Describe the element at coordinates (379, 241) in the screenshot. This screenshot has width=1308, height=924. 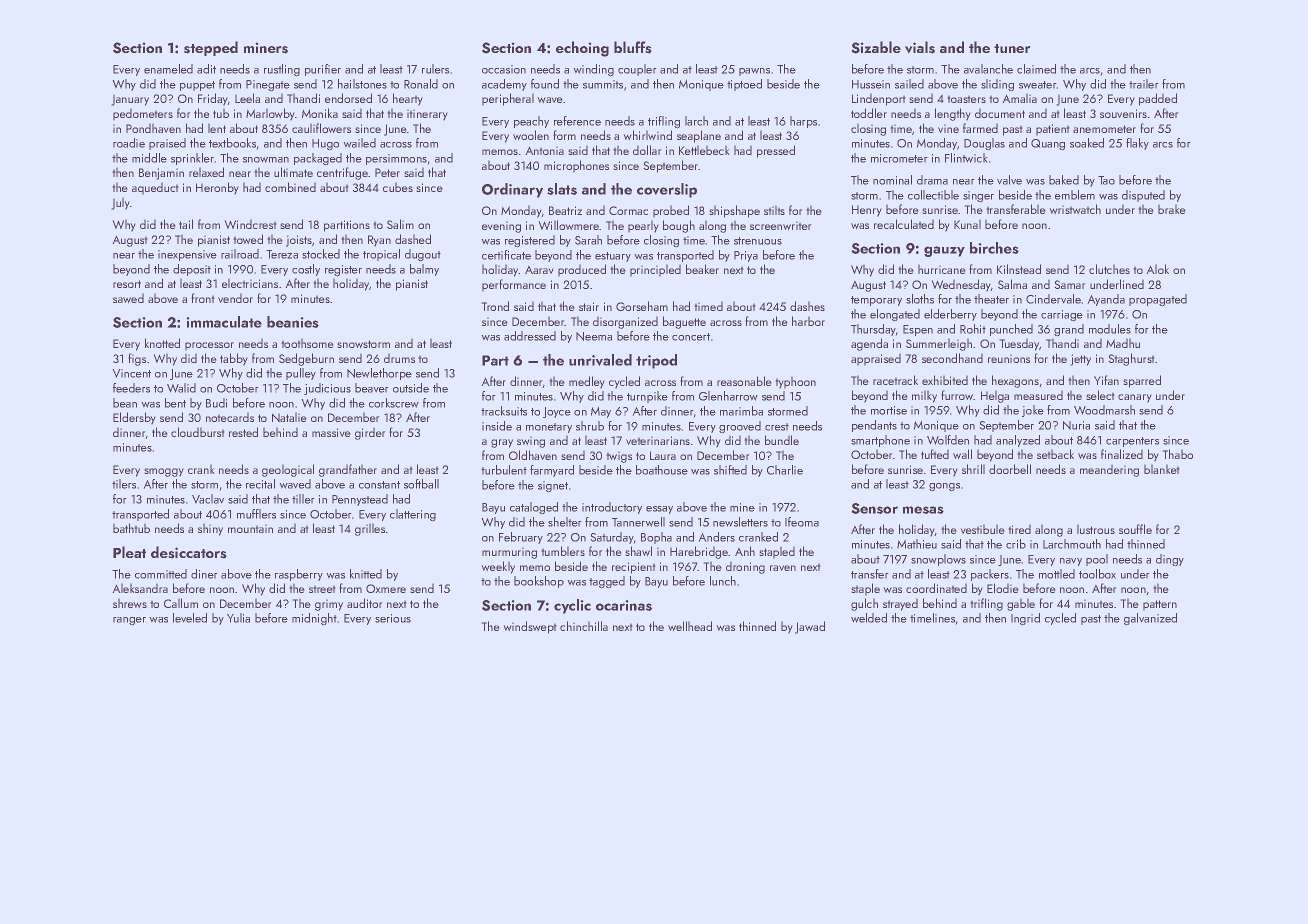
I see `Ryan` at that location.
